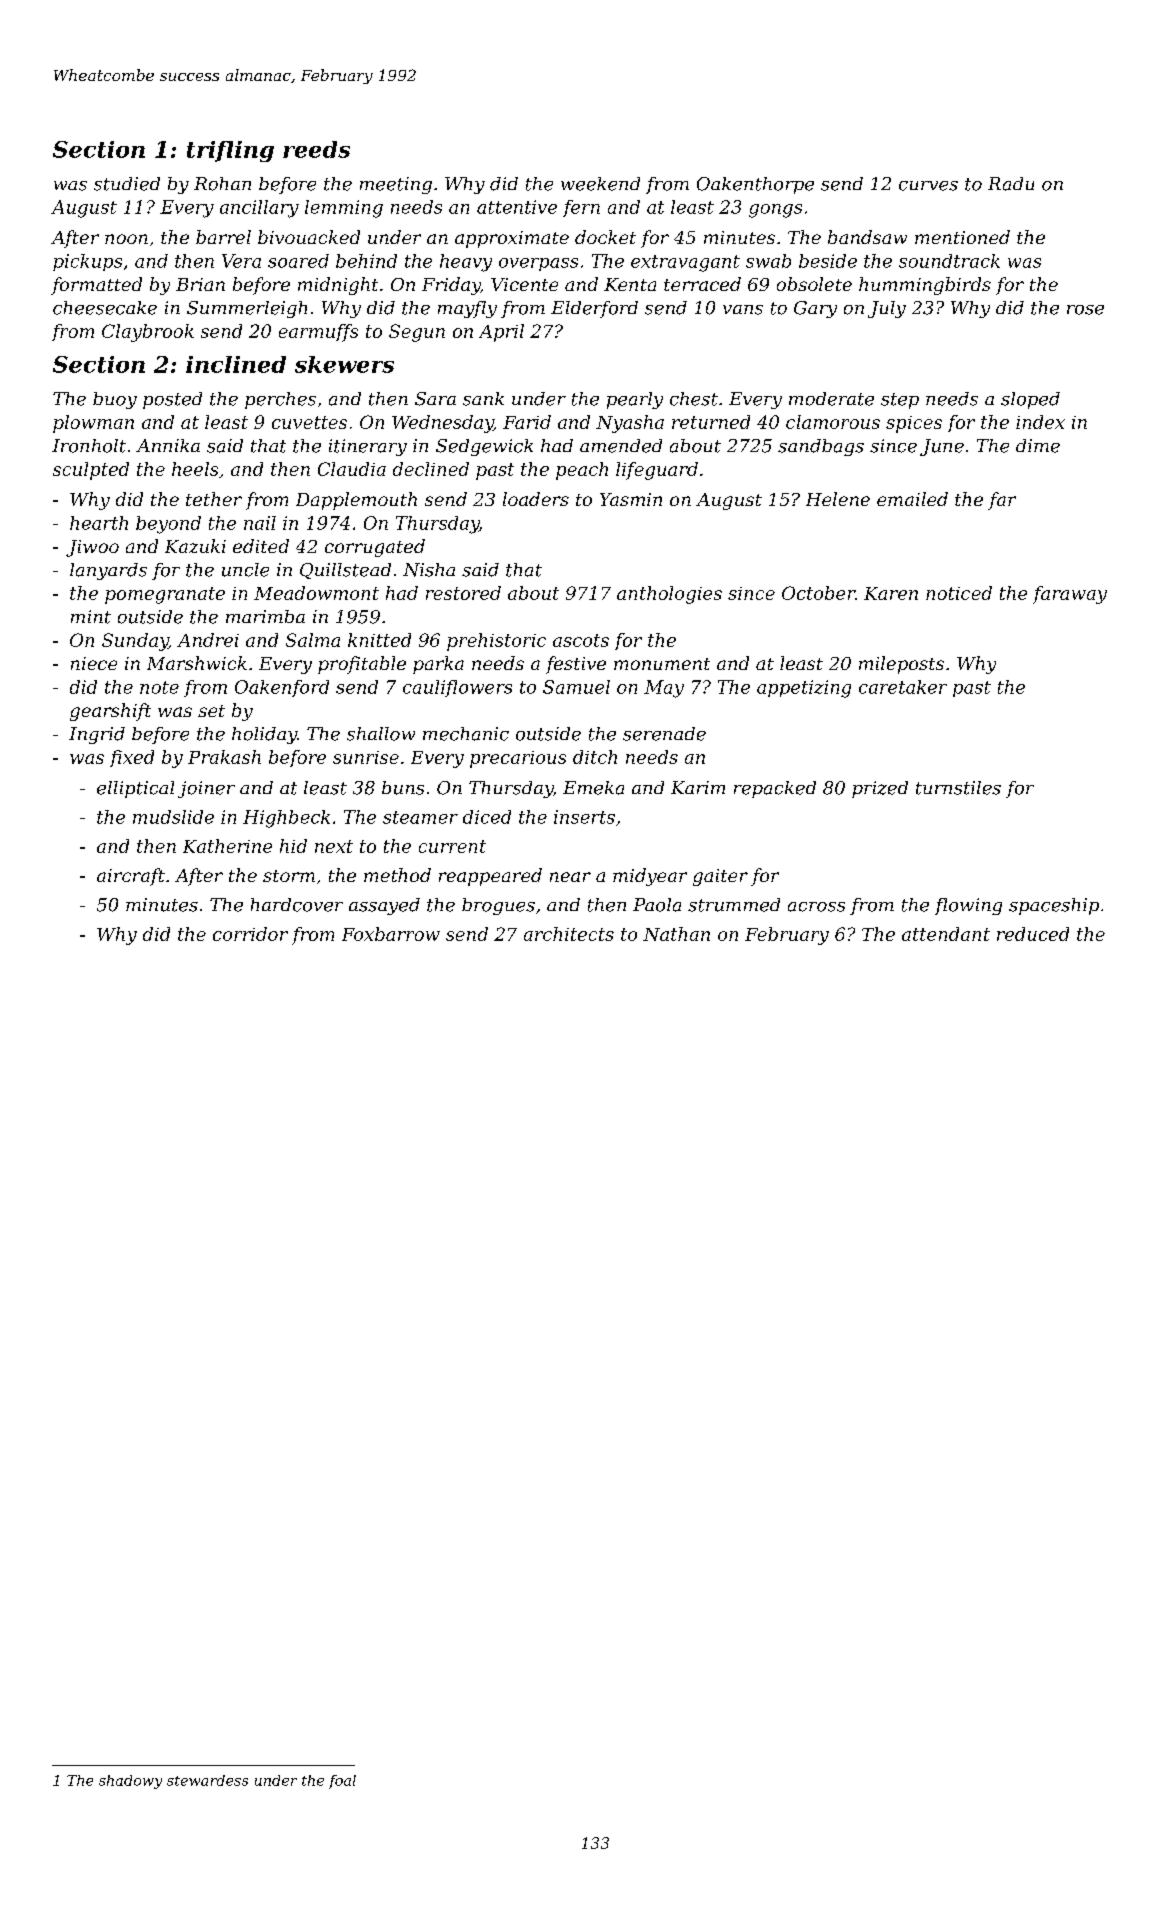  Describe the element at coordinates (569, 934) in the screenshot. I see `architects` at that location.
